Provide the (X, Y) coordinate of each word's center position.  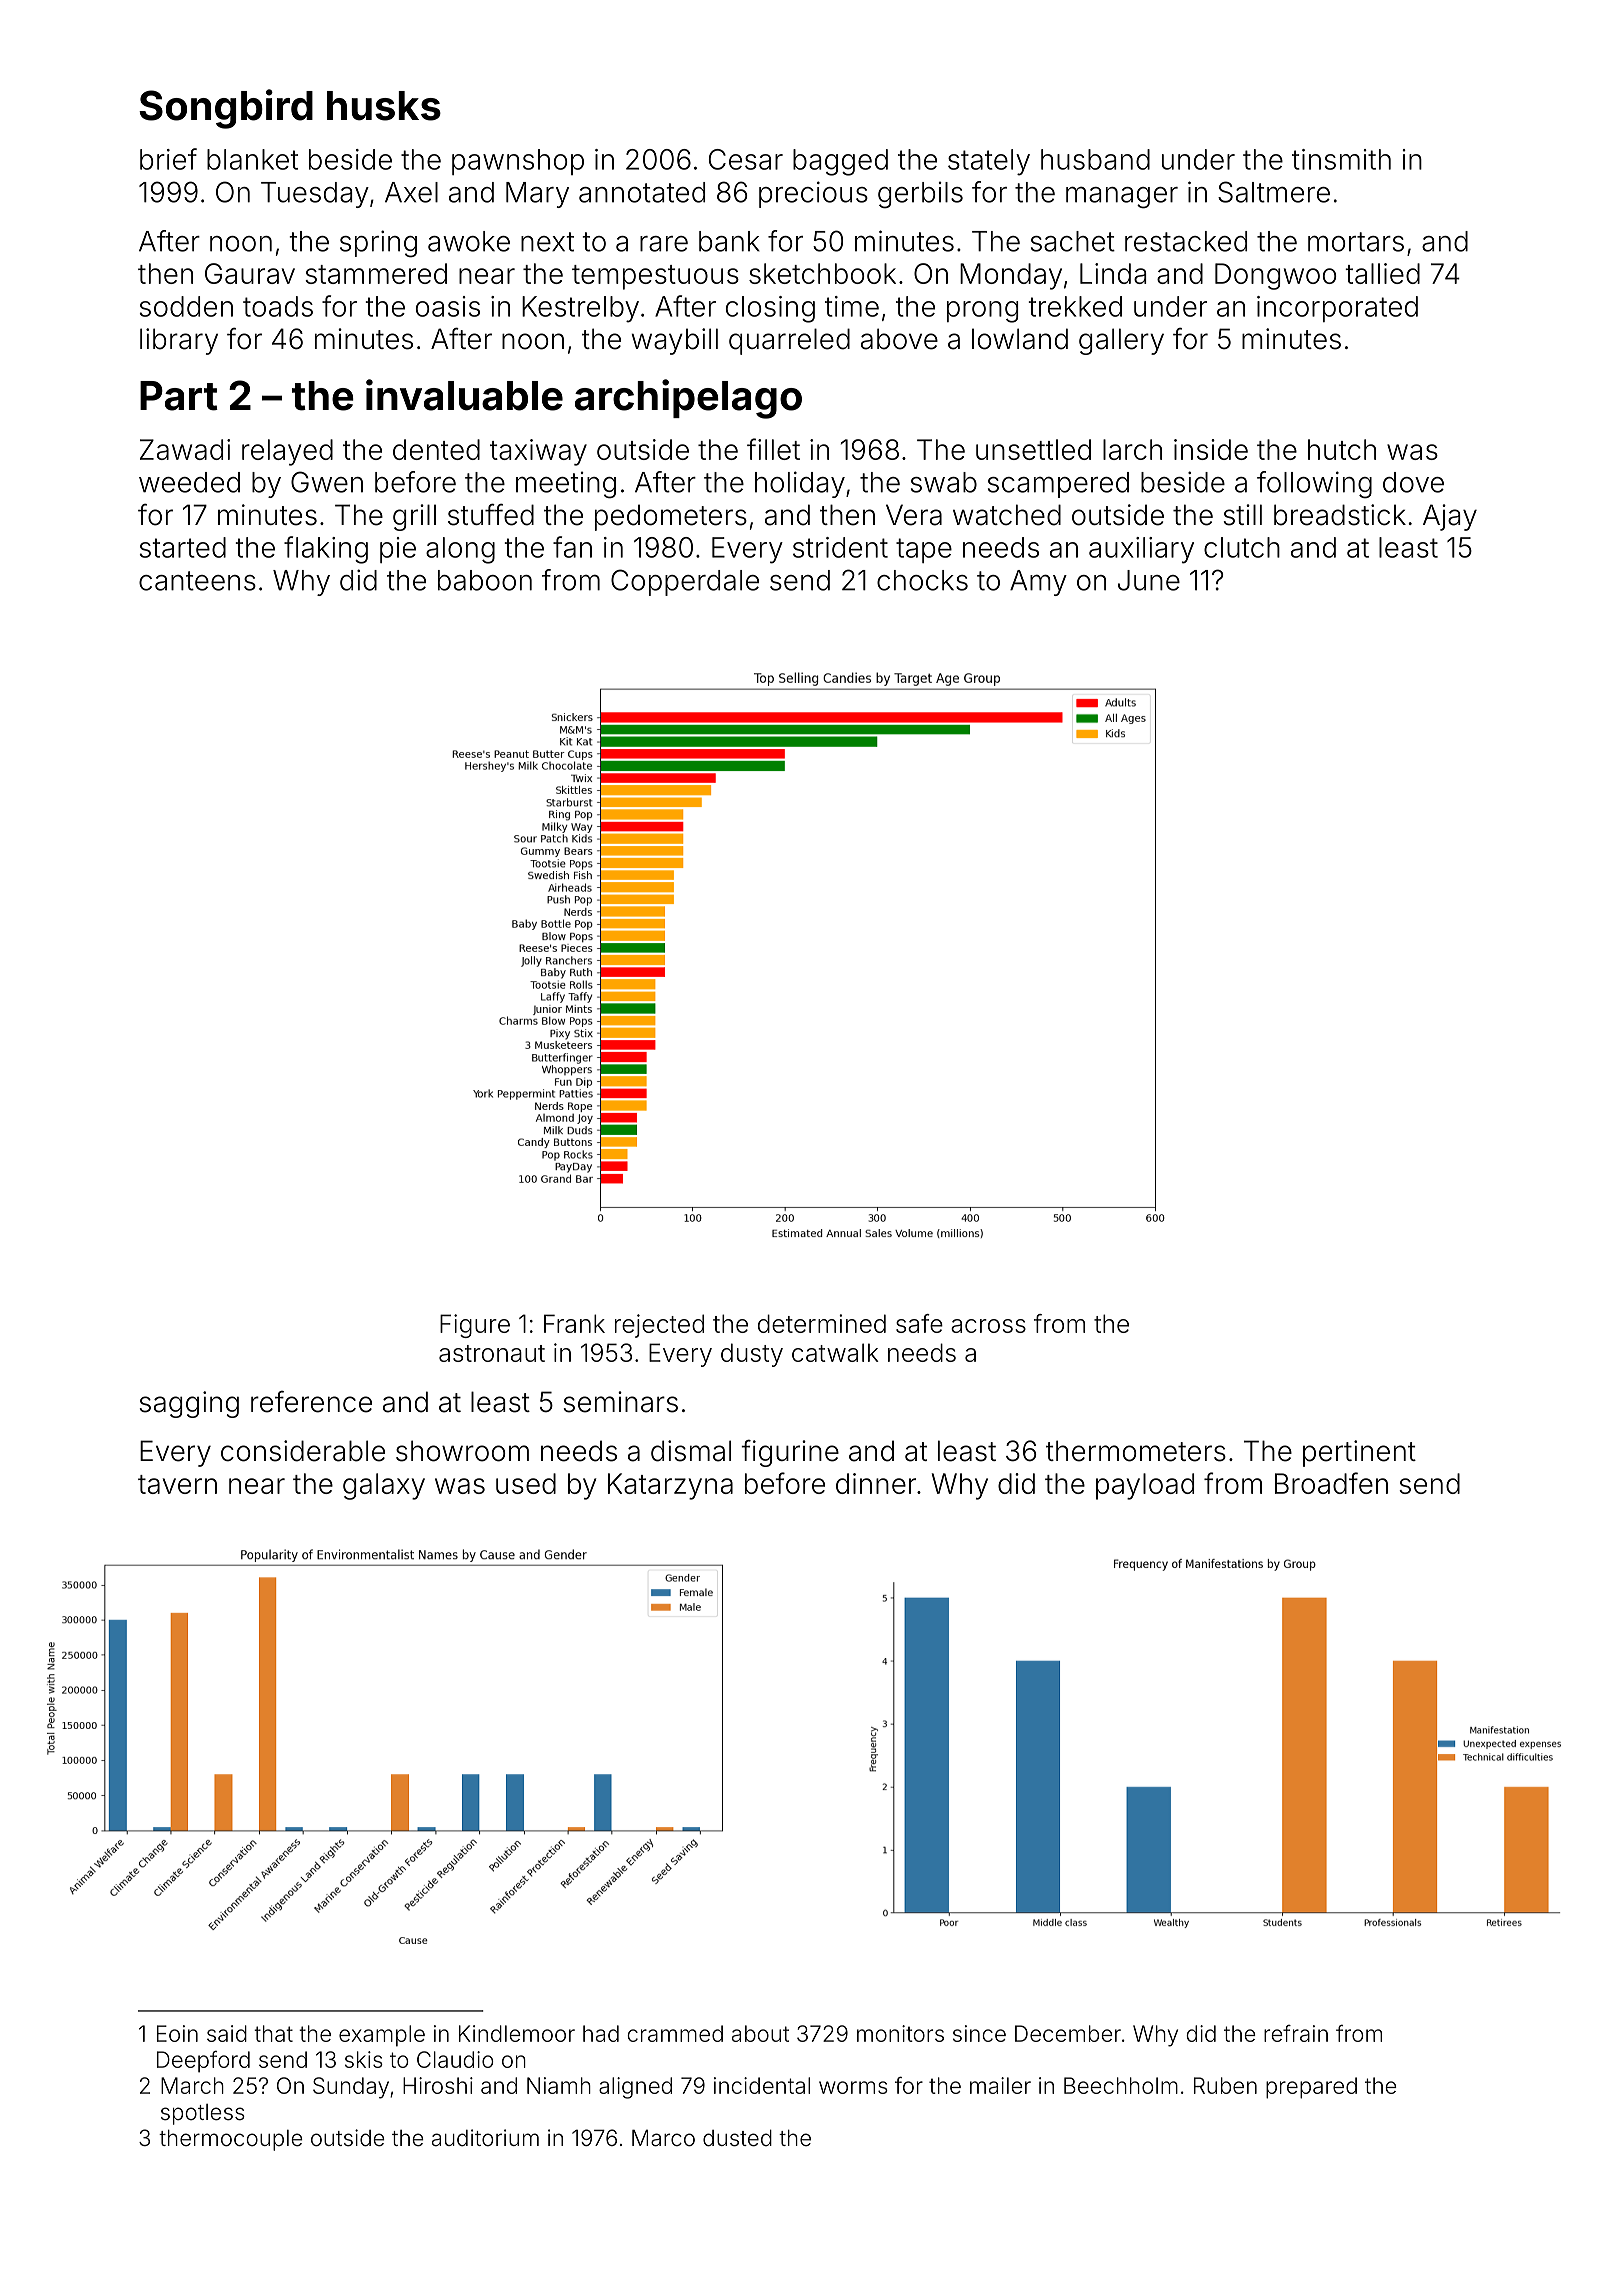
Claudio (455, 2059)
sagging (189, 1404)
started (183, 547)
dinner (876, 1483)
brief (168, 159)
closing (770, 309)
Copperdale (685, 582)
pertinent (1359, 1453)
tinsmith (1341, 159)
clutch (1242, 547)
